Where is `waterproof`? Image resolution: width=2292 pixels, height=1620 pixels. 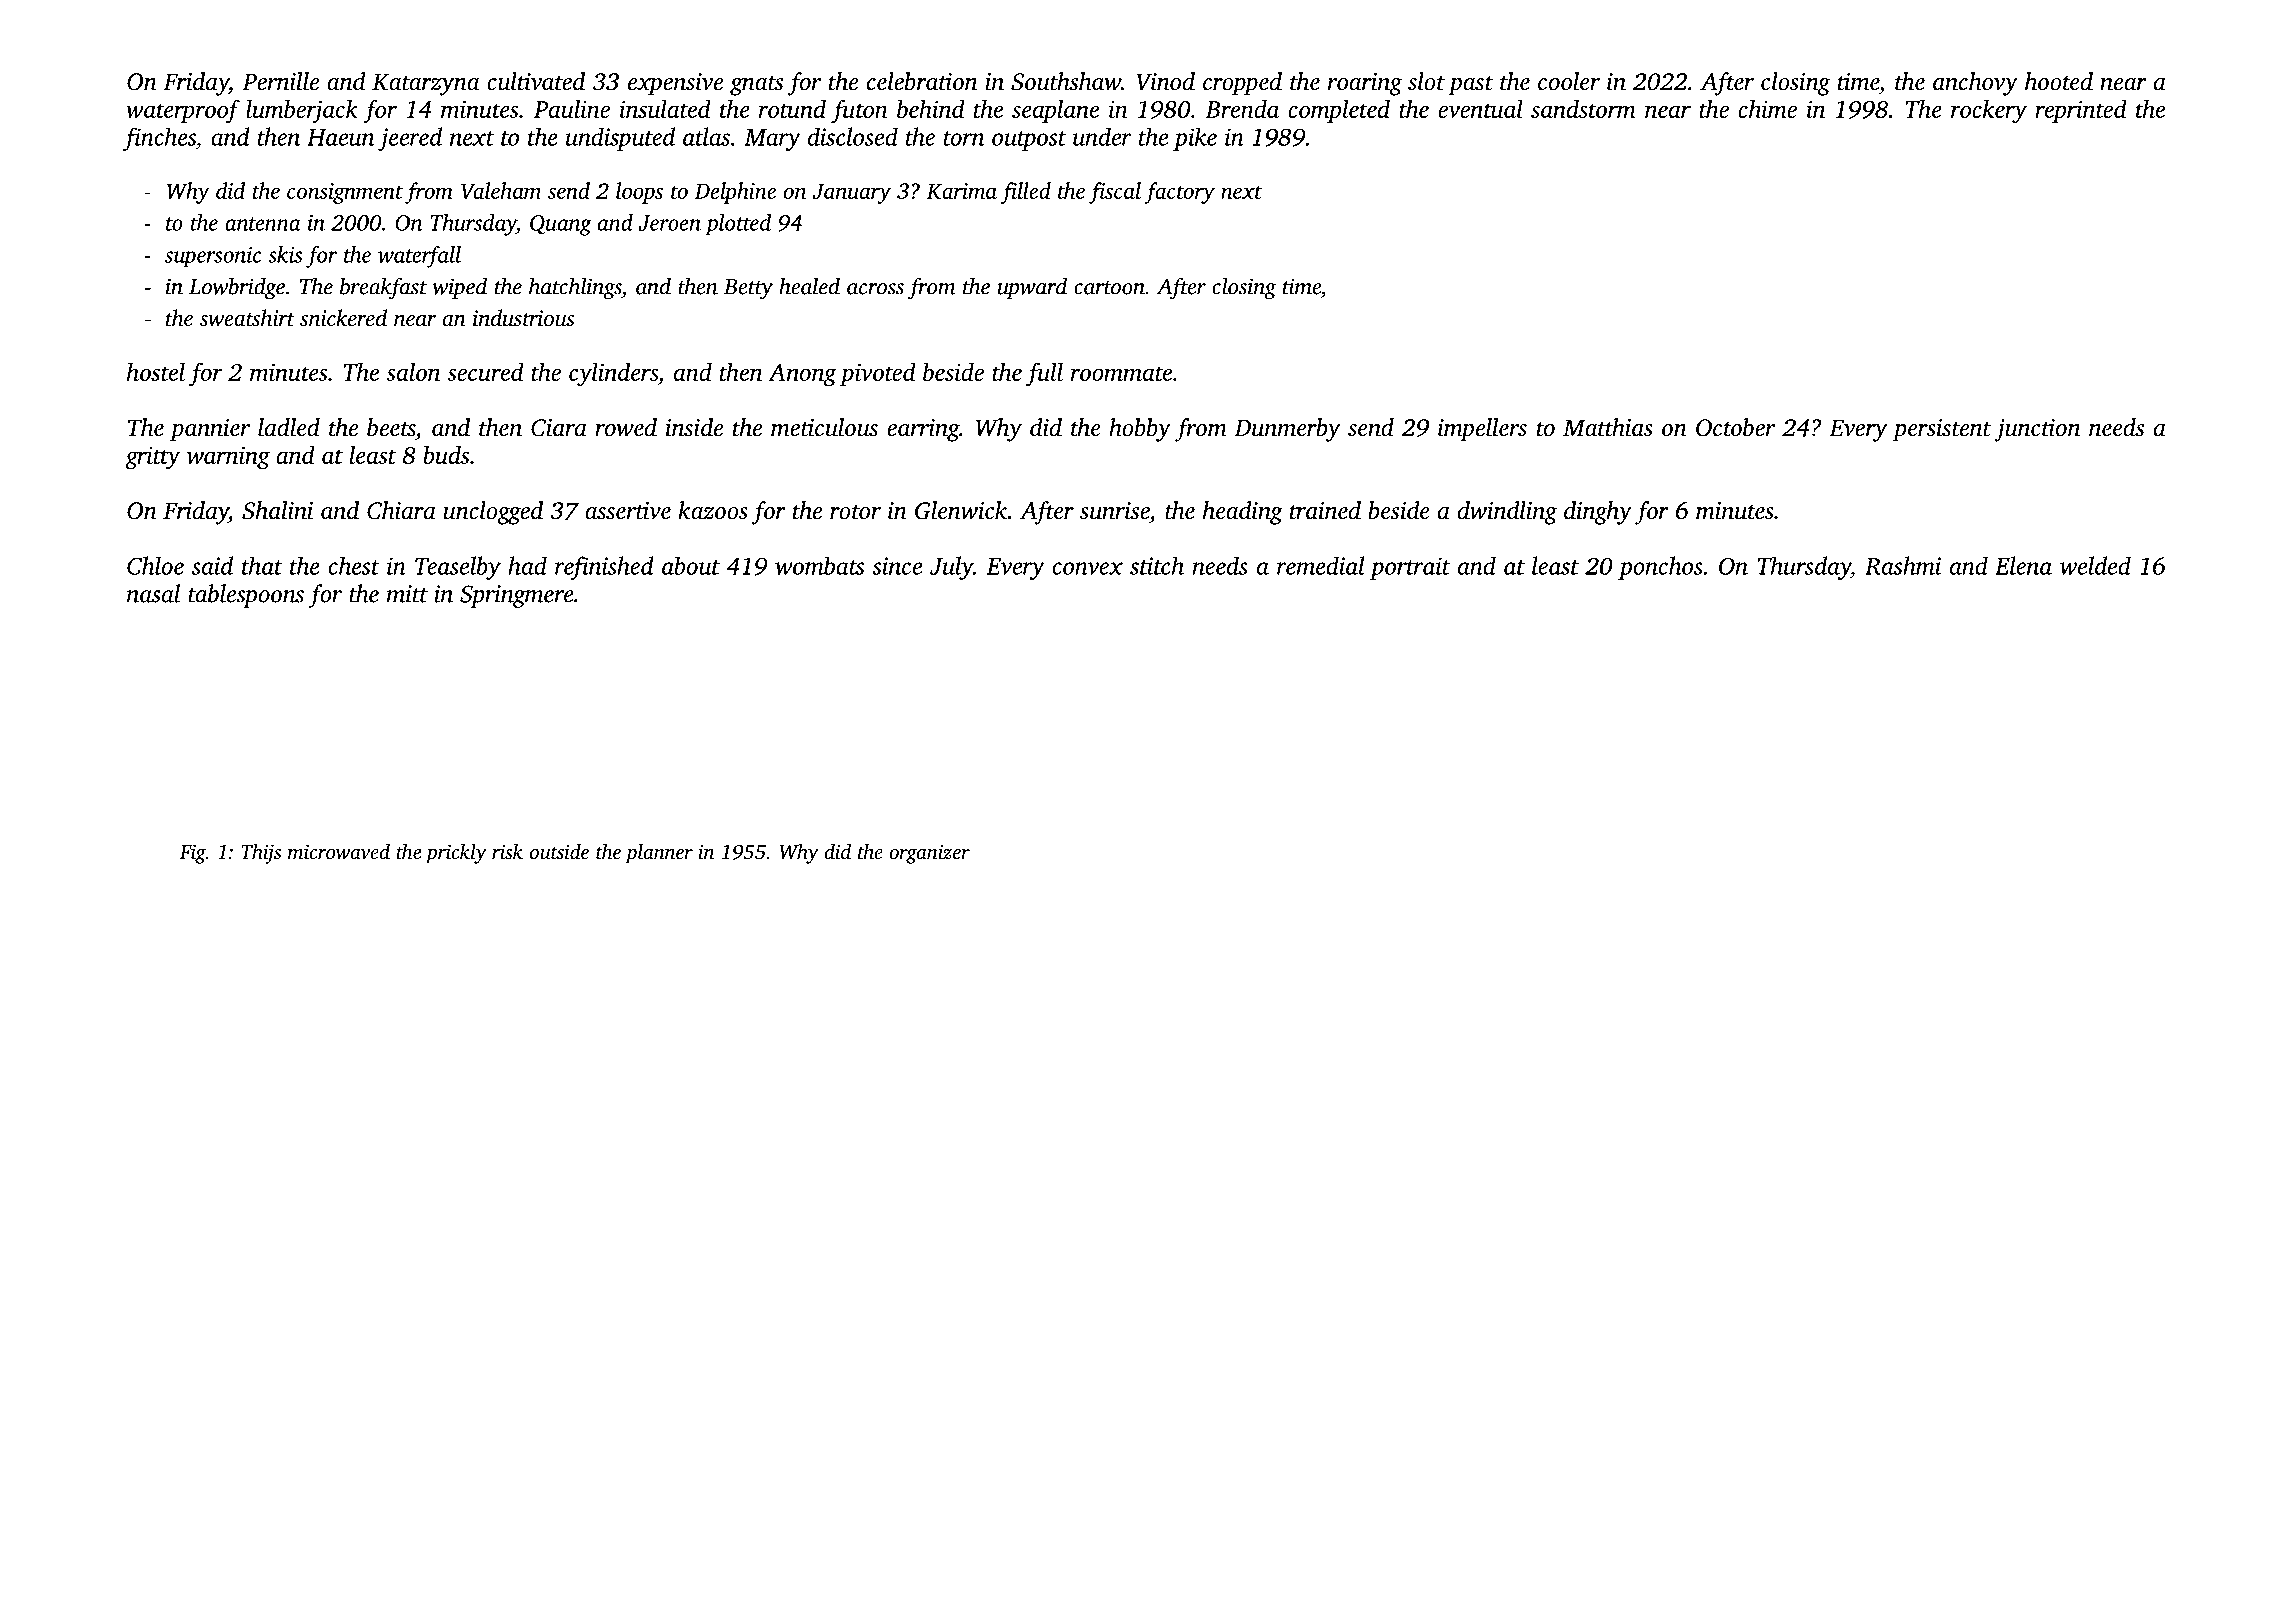
waterproof is located at coordinates (183, 111).
